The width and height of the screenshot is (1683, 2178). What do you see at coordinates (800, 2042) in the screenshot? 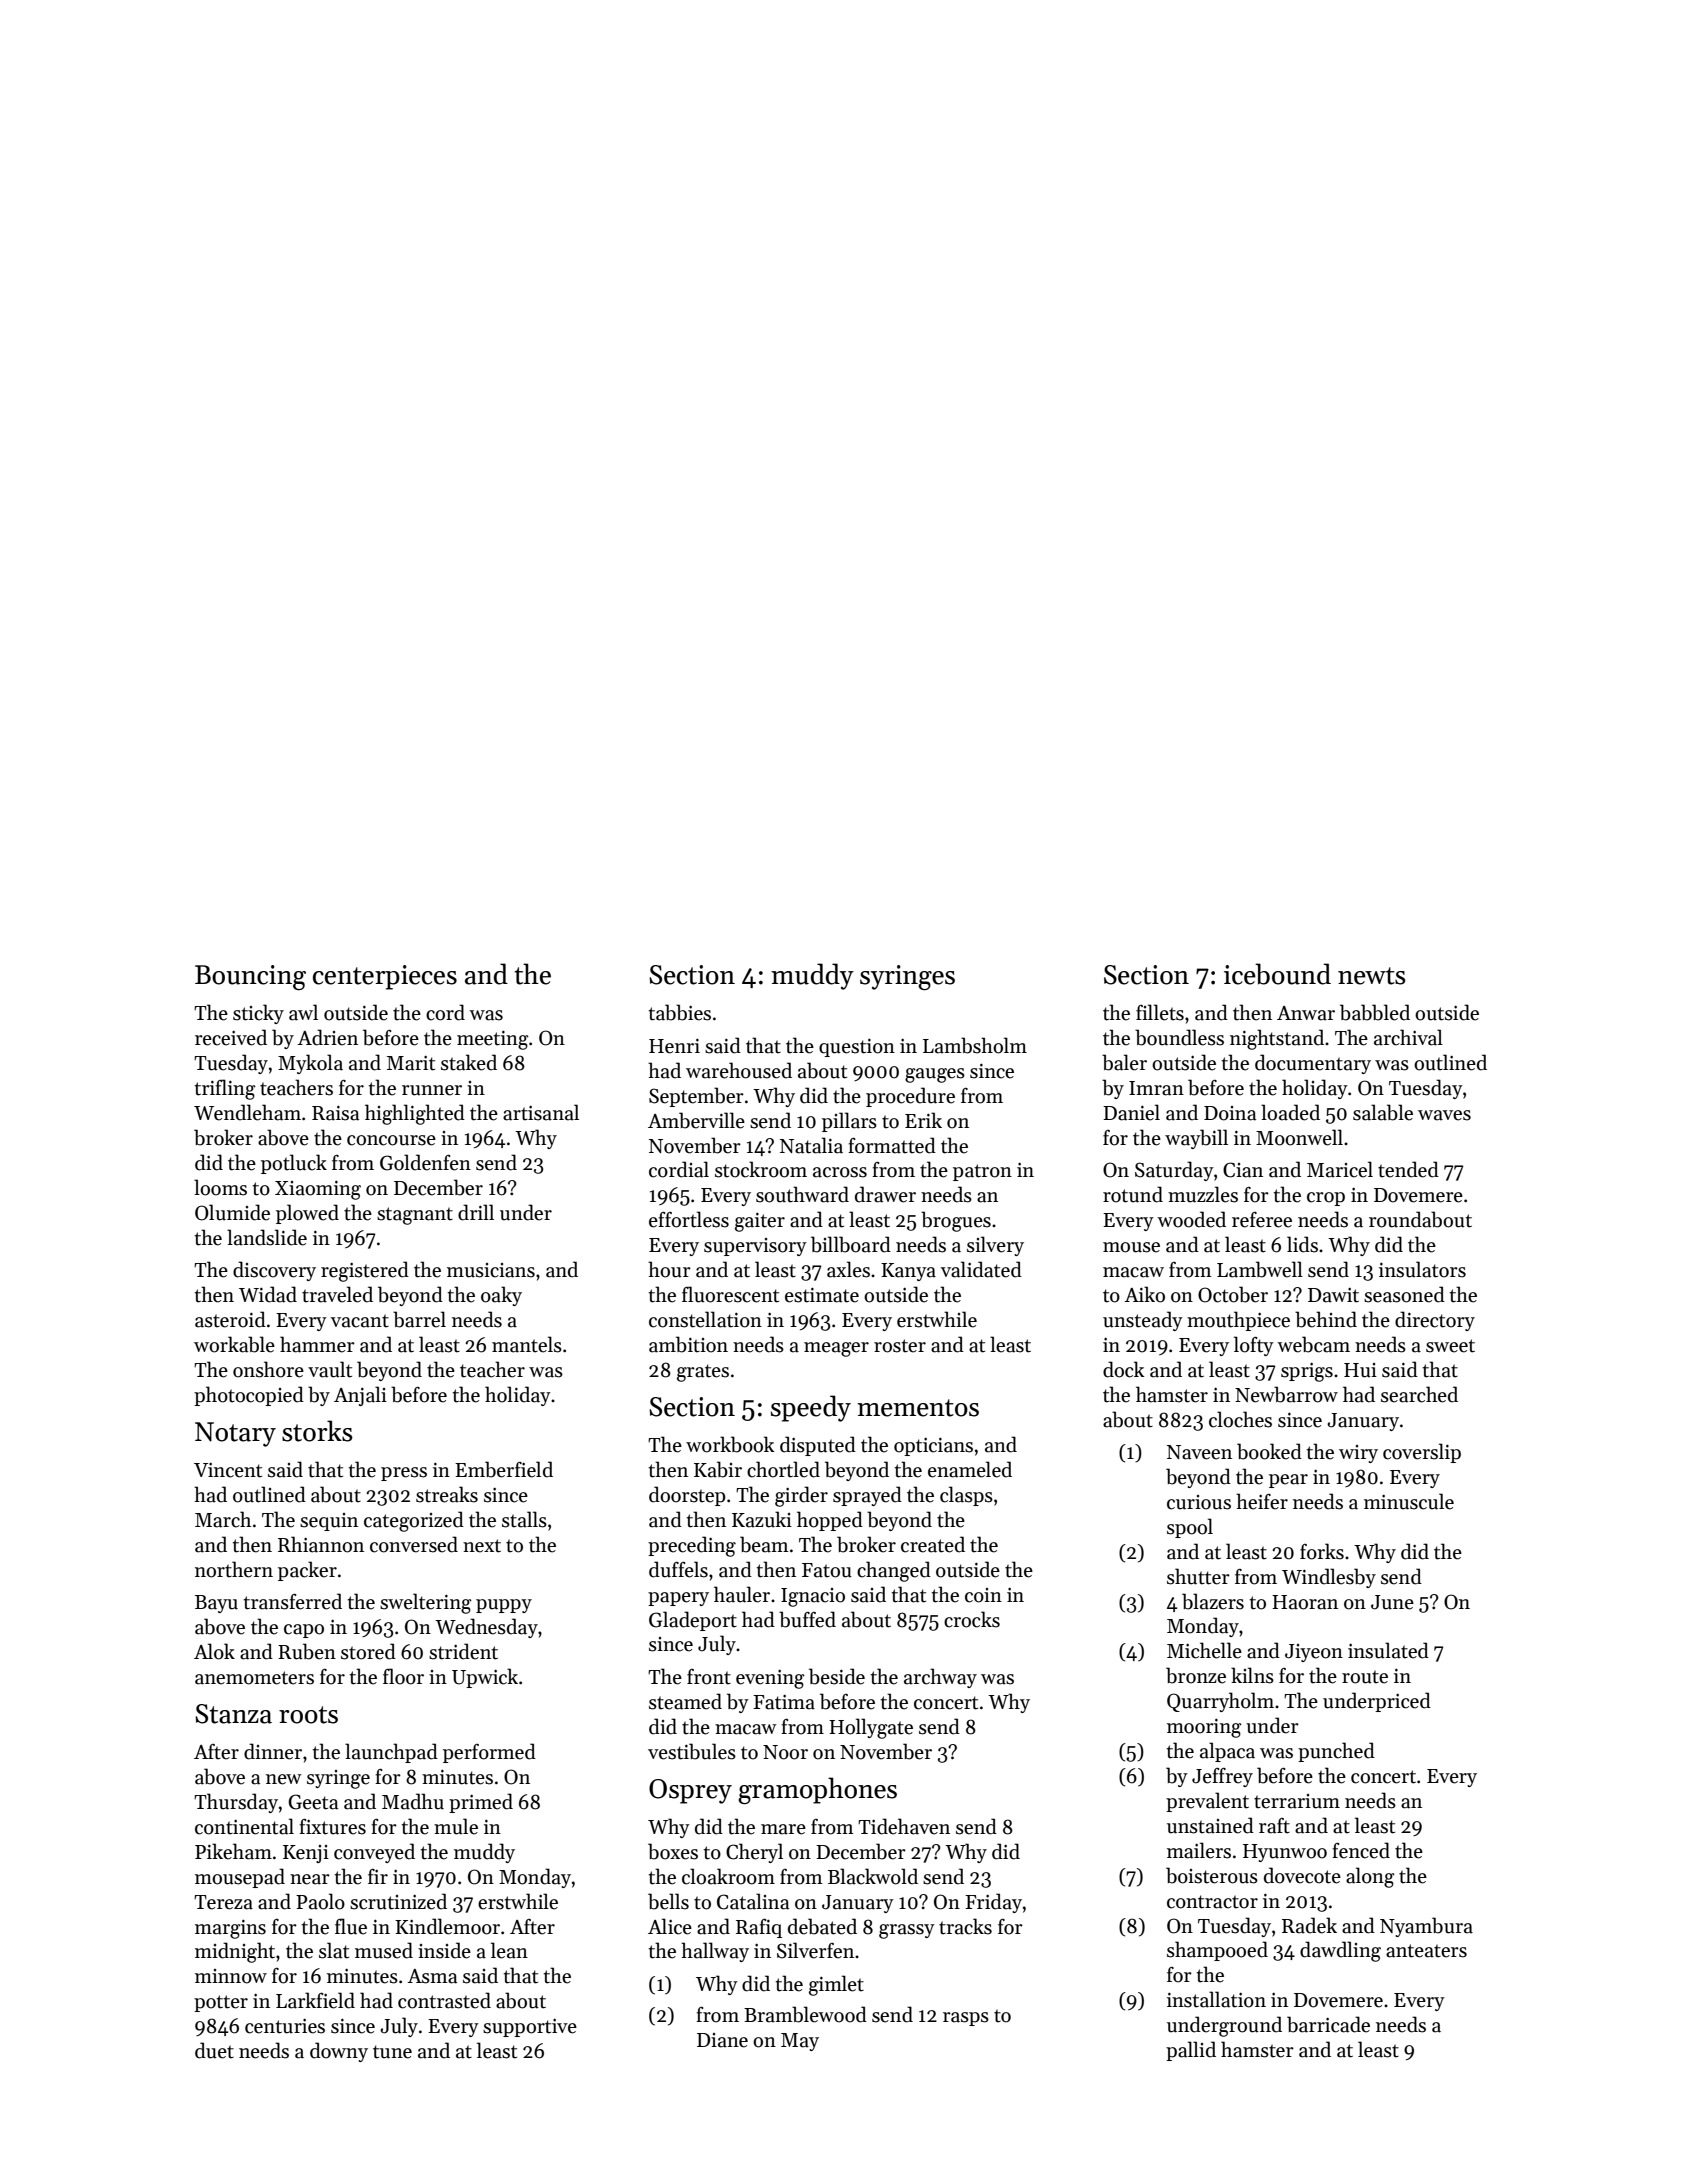
I see `May` at bounding box center [800, 2042].
